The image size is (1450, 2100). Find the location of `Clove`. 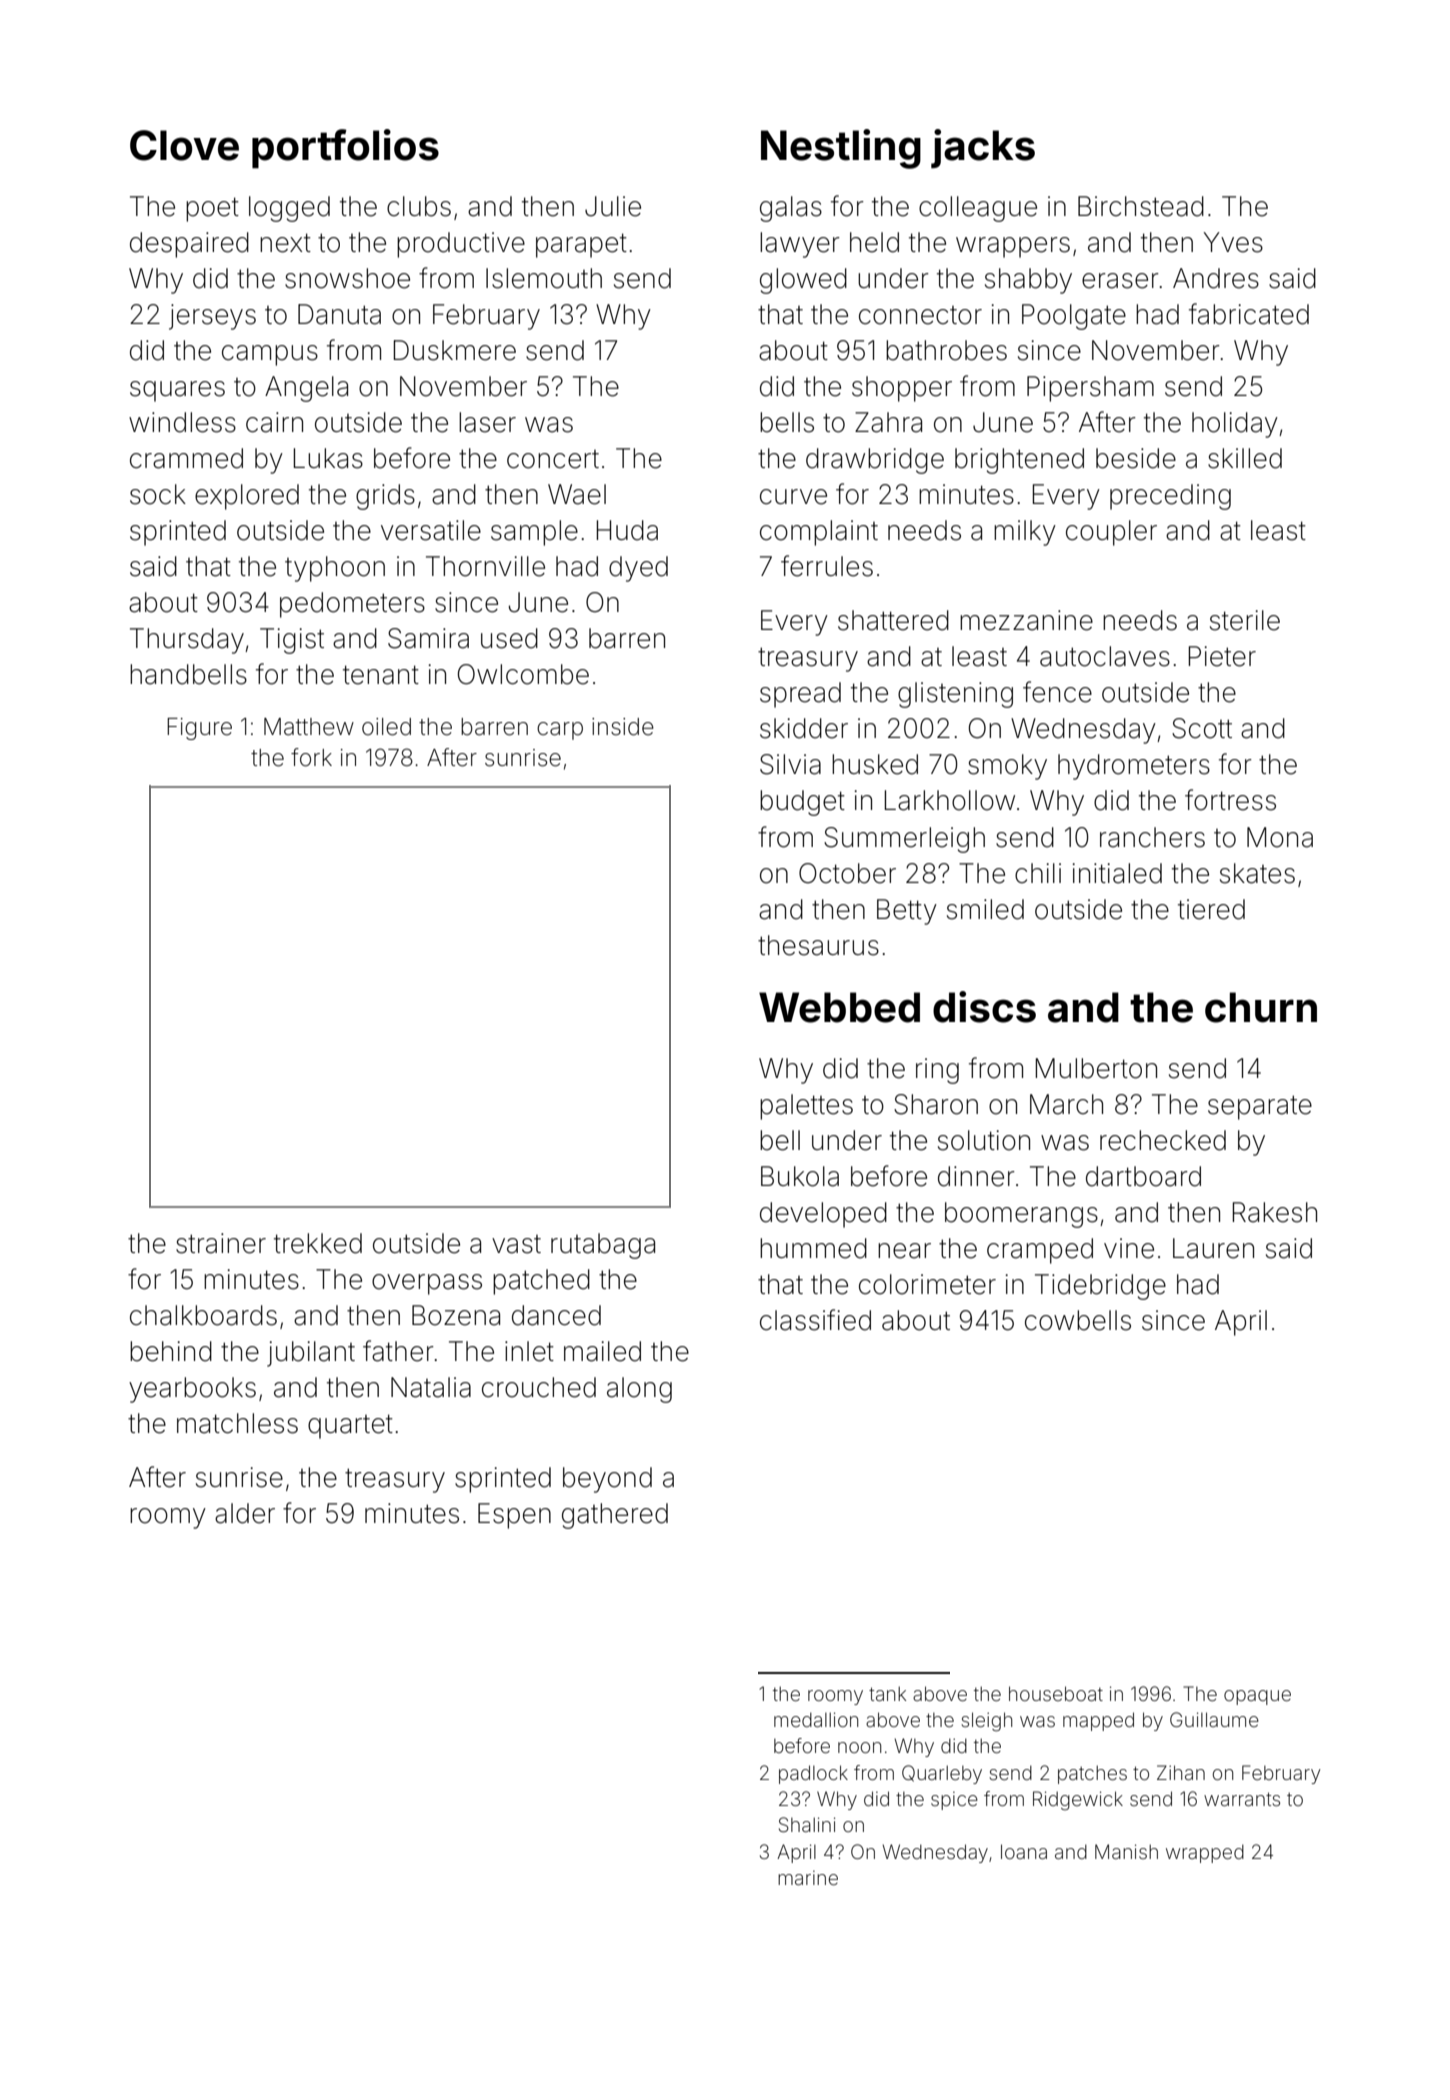

Clove is located at coordinates (184, 145).
